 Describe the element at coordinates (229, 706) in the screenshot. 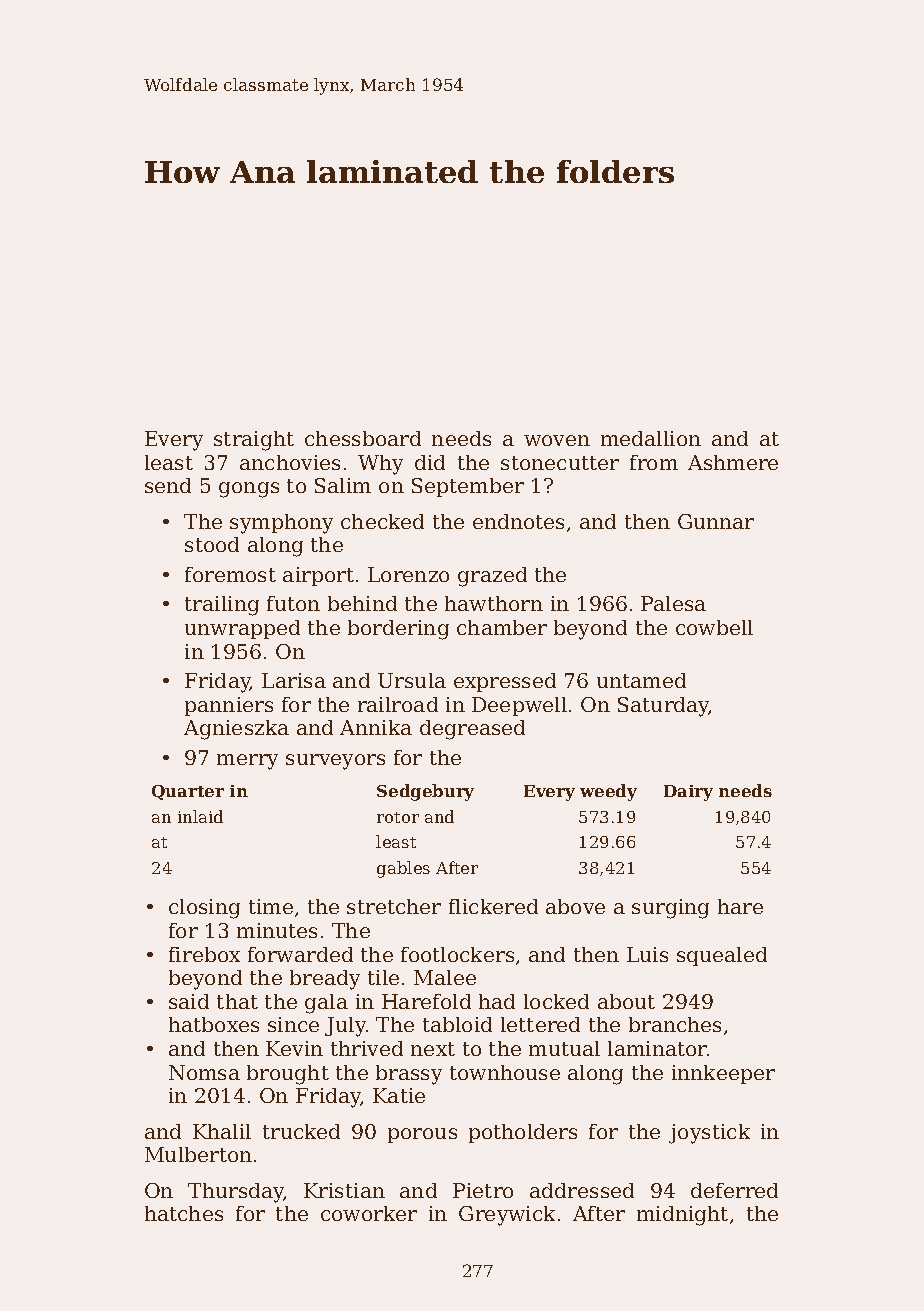

I see `panniers` at that location.
